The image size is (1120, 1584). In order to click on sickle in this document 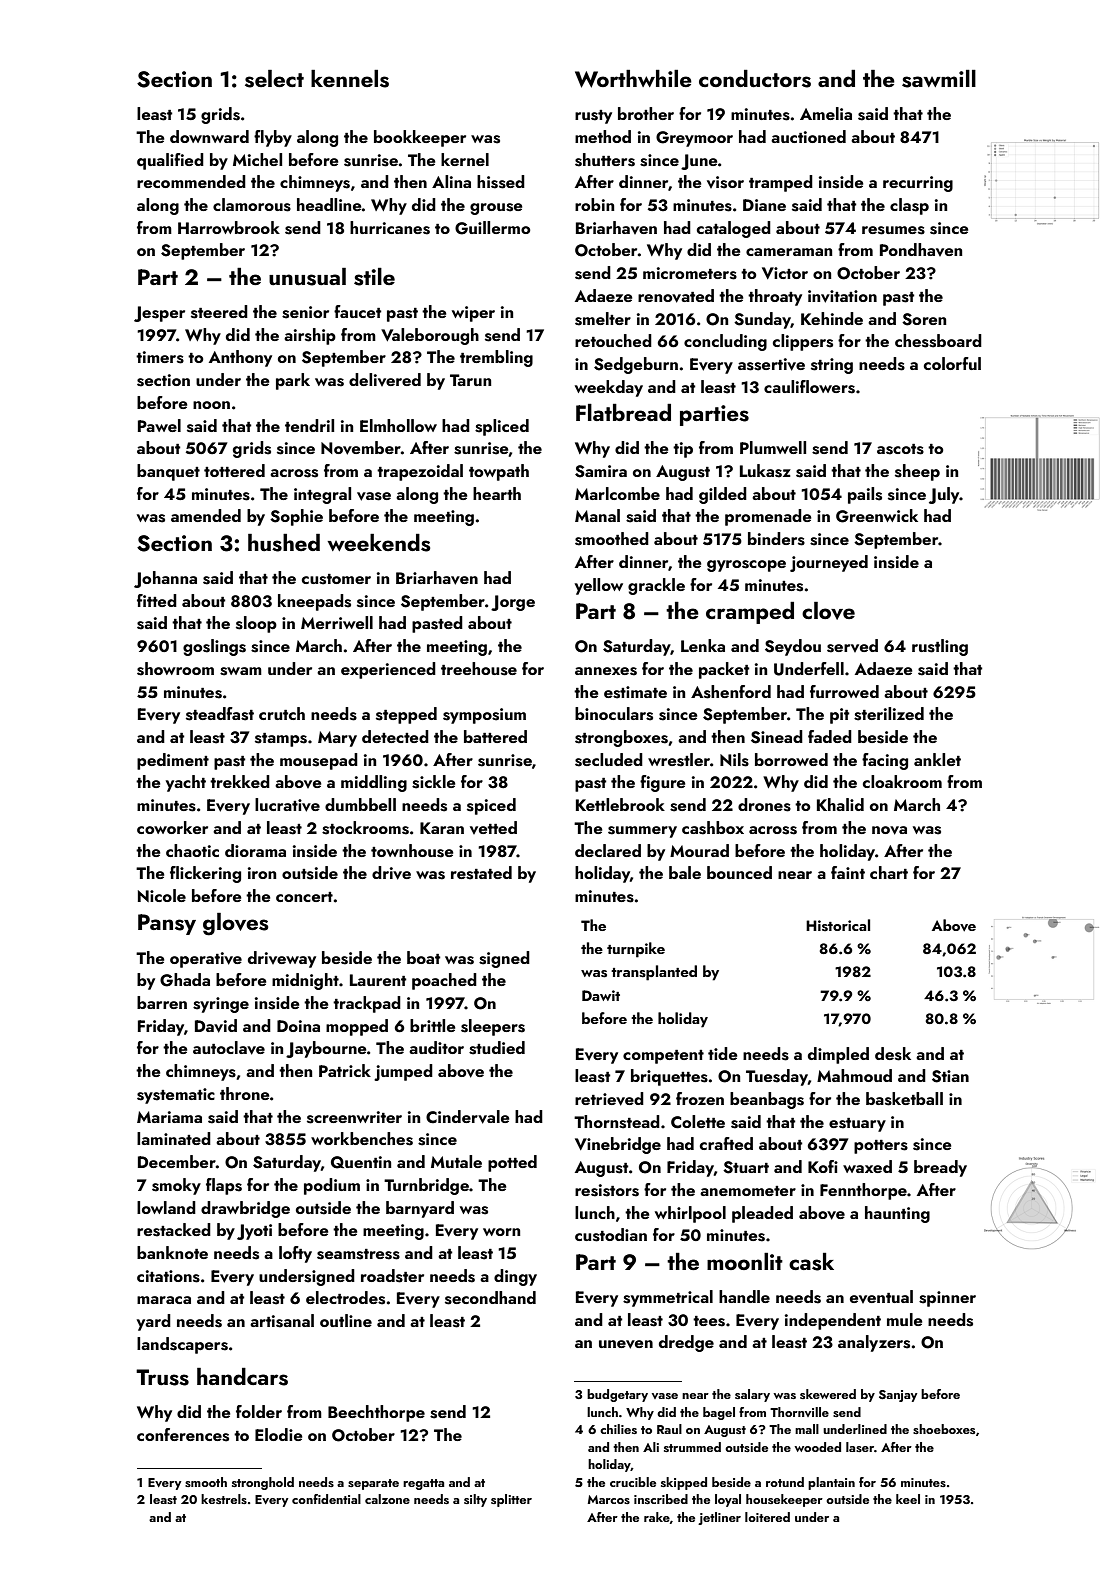, I will do `click(434, 782)`.
